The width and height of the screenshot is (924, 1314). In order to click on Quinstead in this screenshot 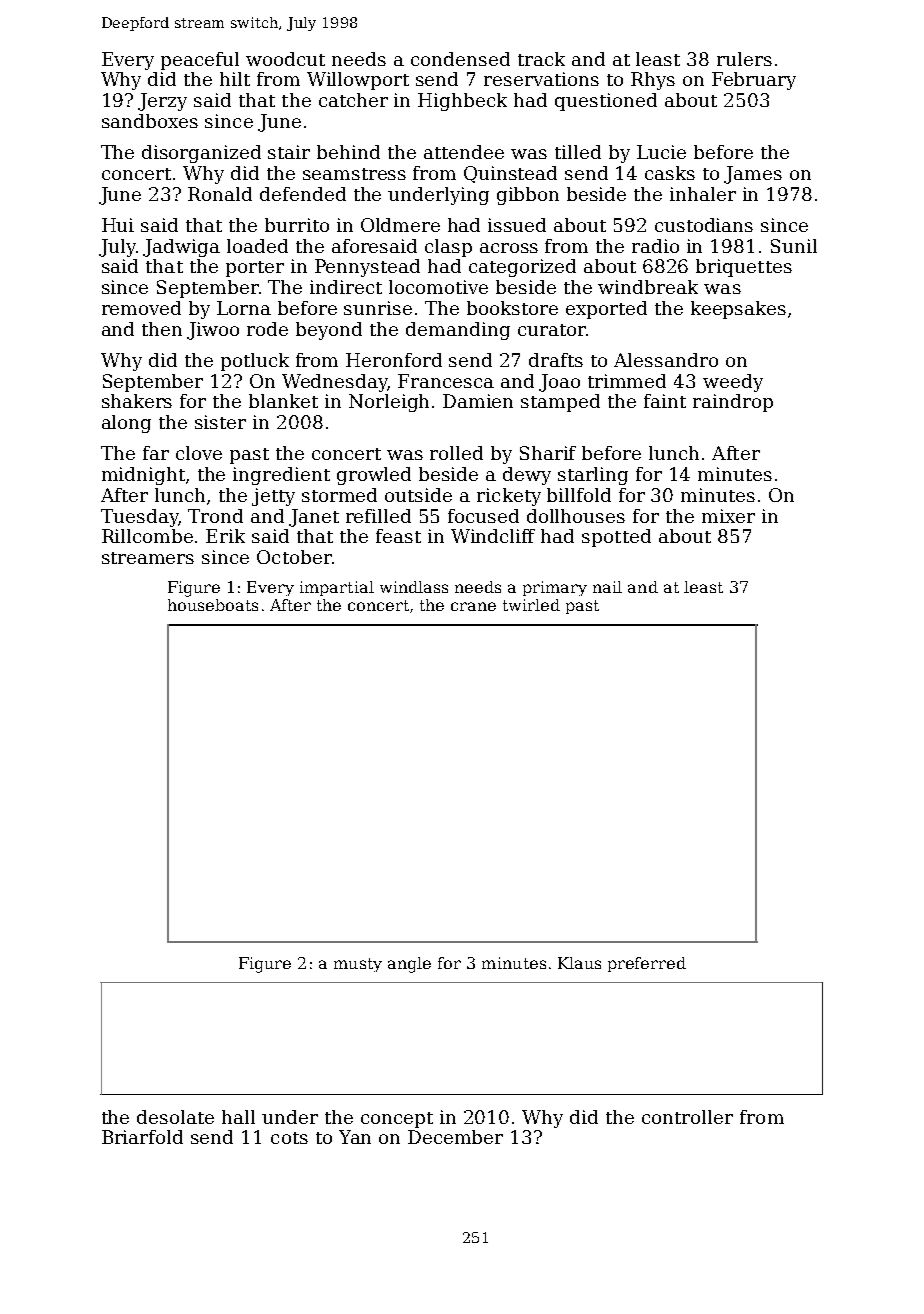, I will do `click(510, 174)`.
